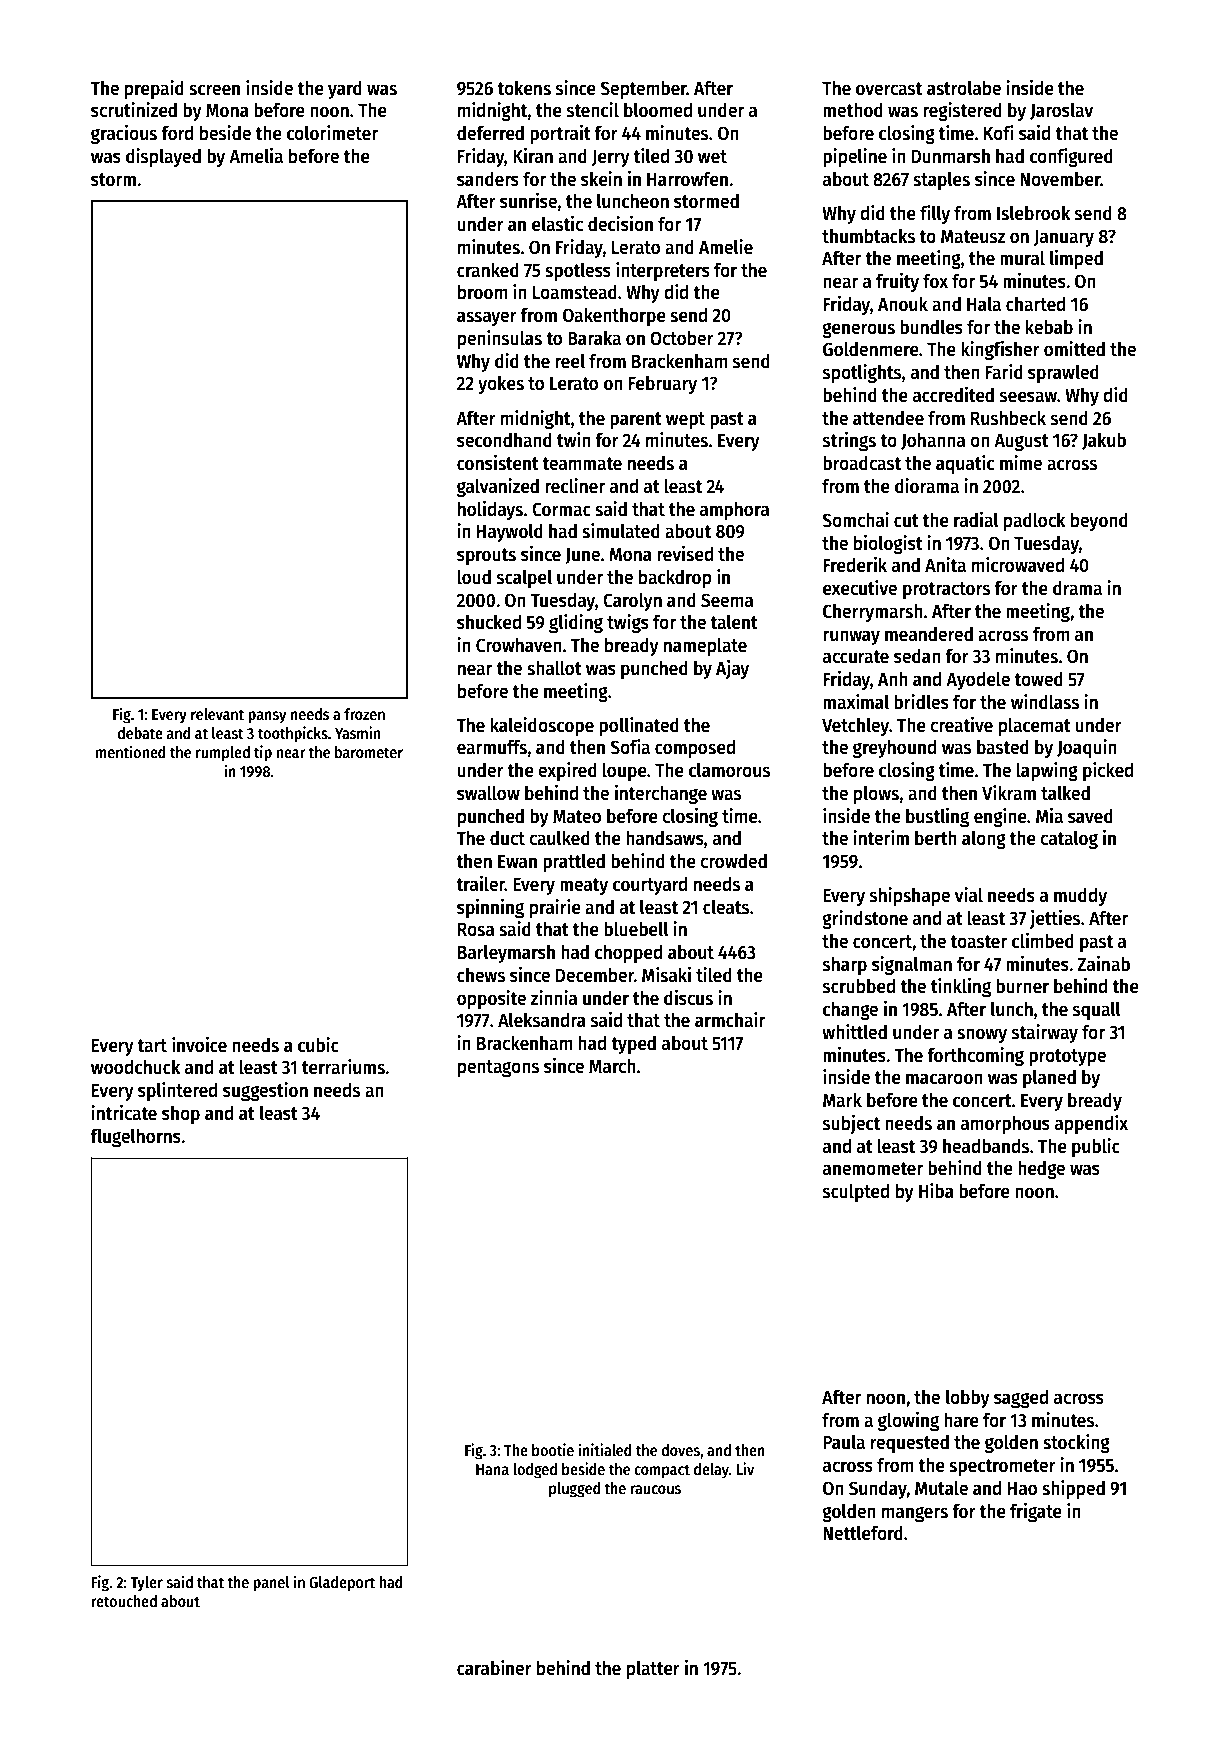 Image resolution: width=1230 pixels, height=1740 pixels. What do you see at coordinates (643, 89) in the document?
I see `September` at bounding box center [643, 89].
